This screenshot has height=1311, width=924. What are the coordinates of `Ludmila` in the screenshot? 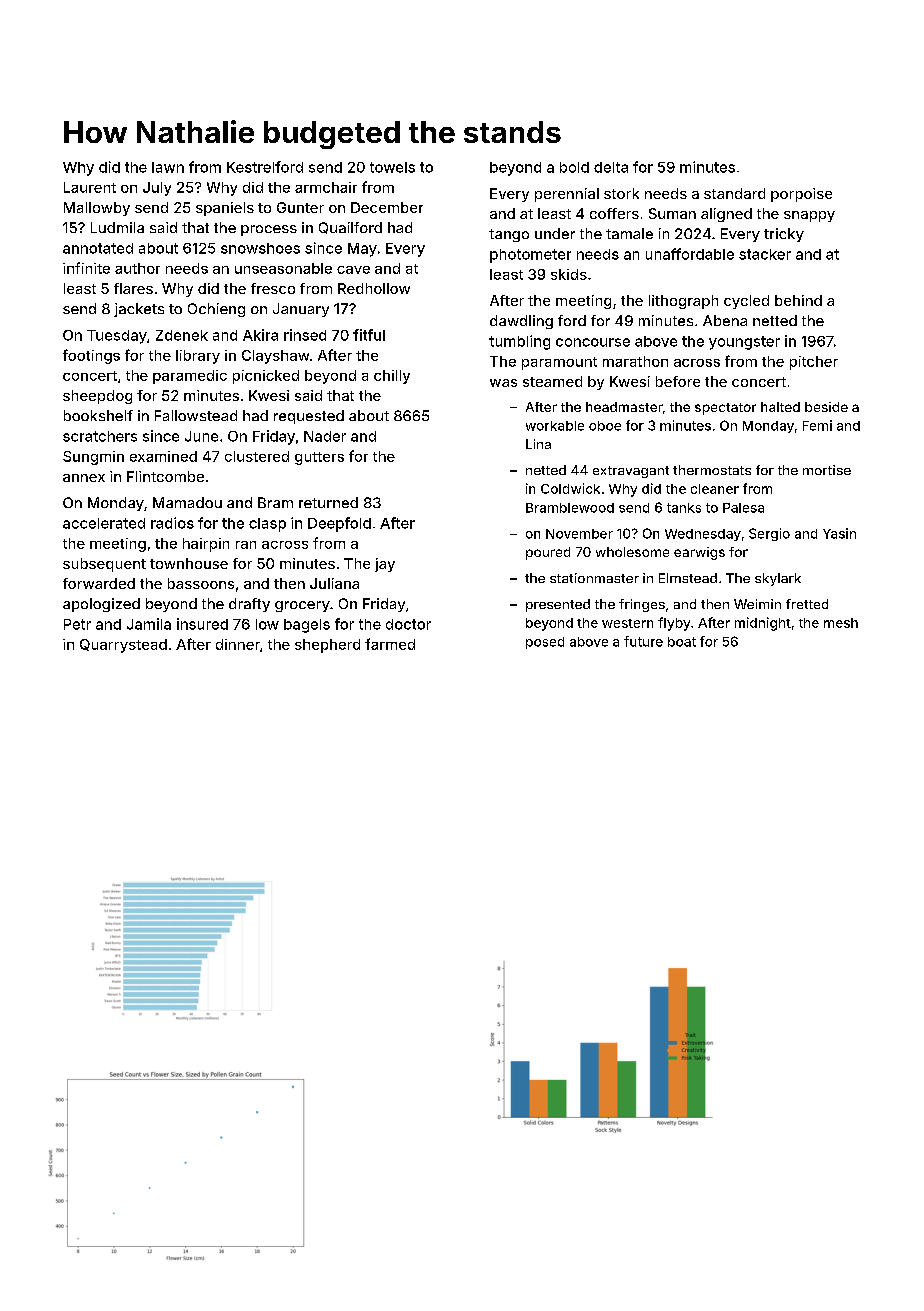 It's located at (117, 227).
